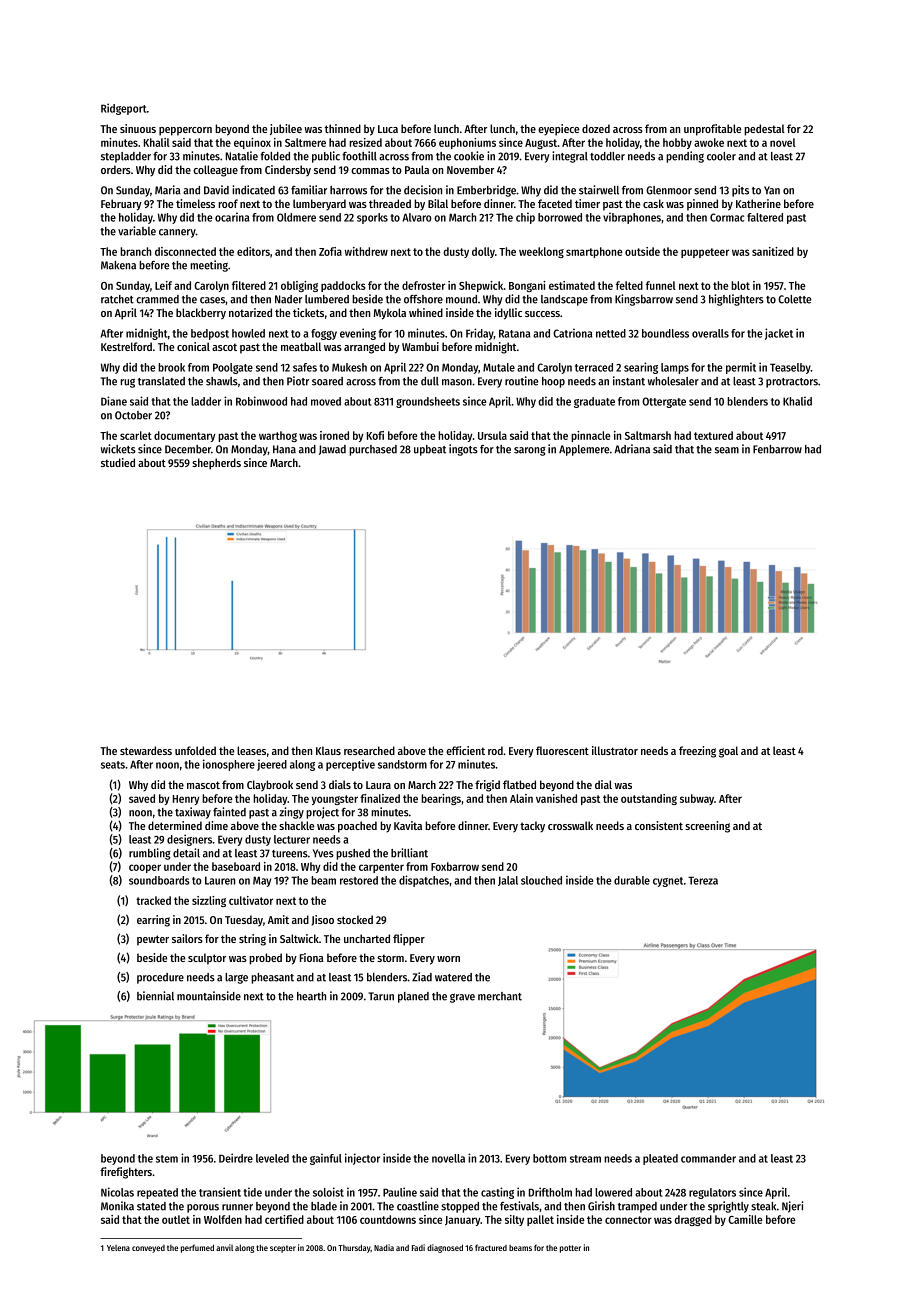 The image size is (924, 1308). Describe the element at coordinates (157, 142) in the screenshot. I see `Khalil` at that location.
